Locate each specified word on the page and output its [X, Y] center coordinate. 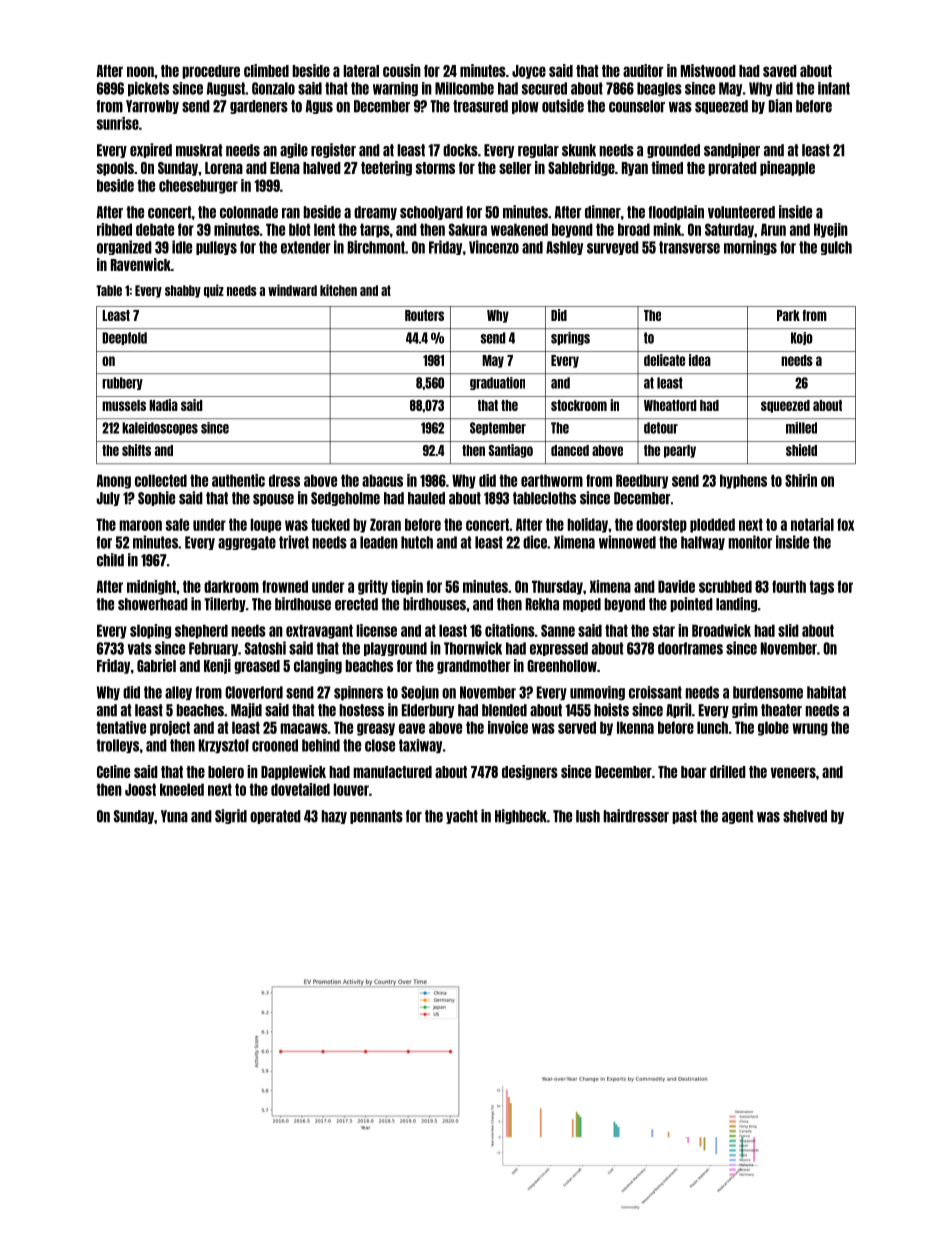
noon [140, 71]
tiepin [407, 587]
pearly [680, 451]
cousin [402, 70]
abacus [382, 480]
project [170, 728]
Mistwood [708, 70]
